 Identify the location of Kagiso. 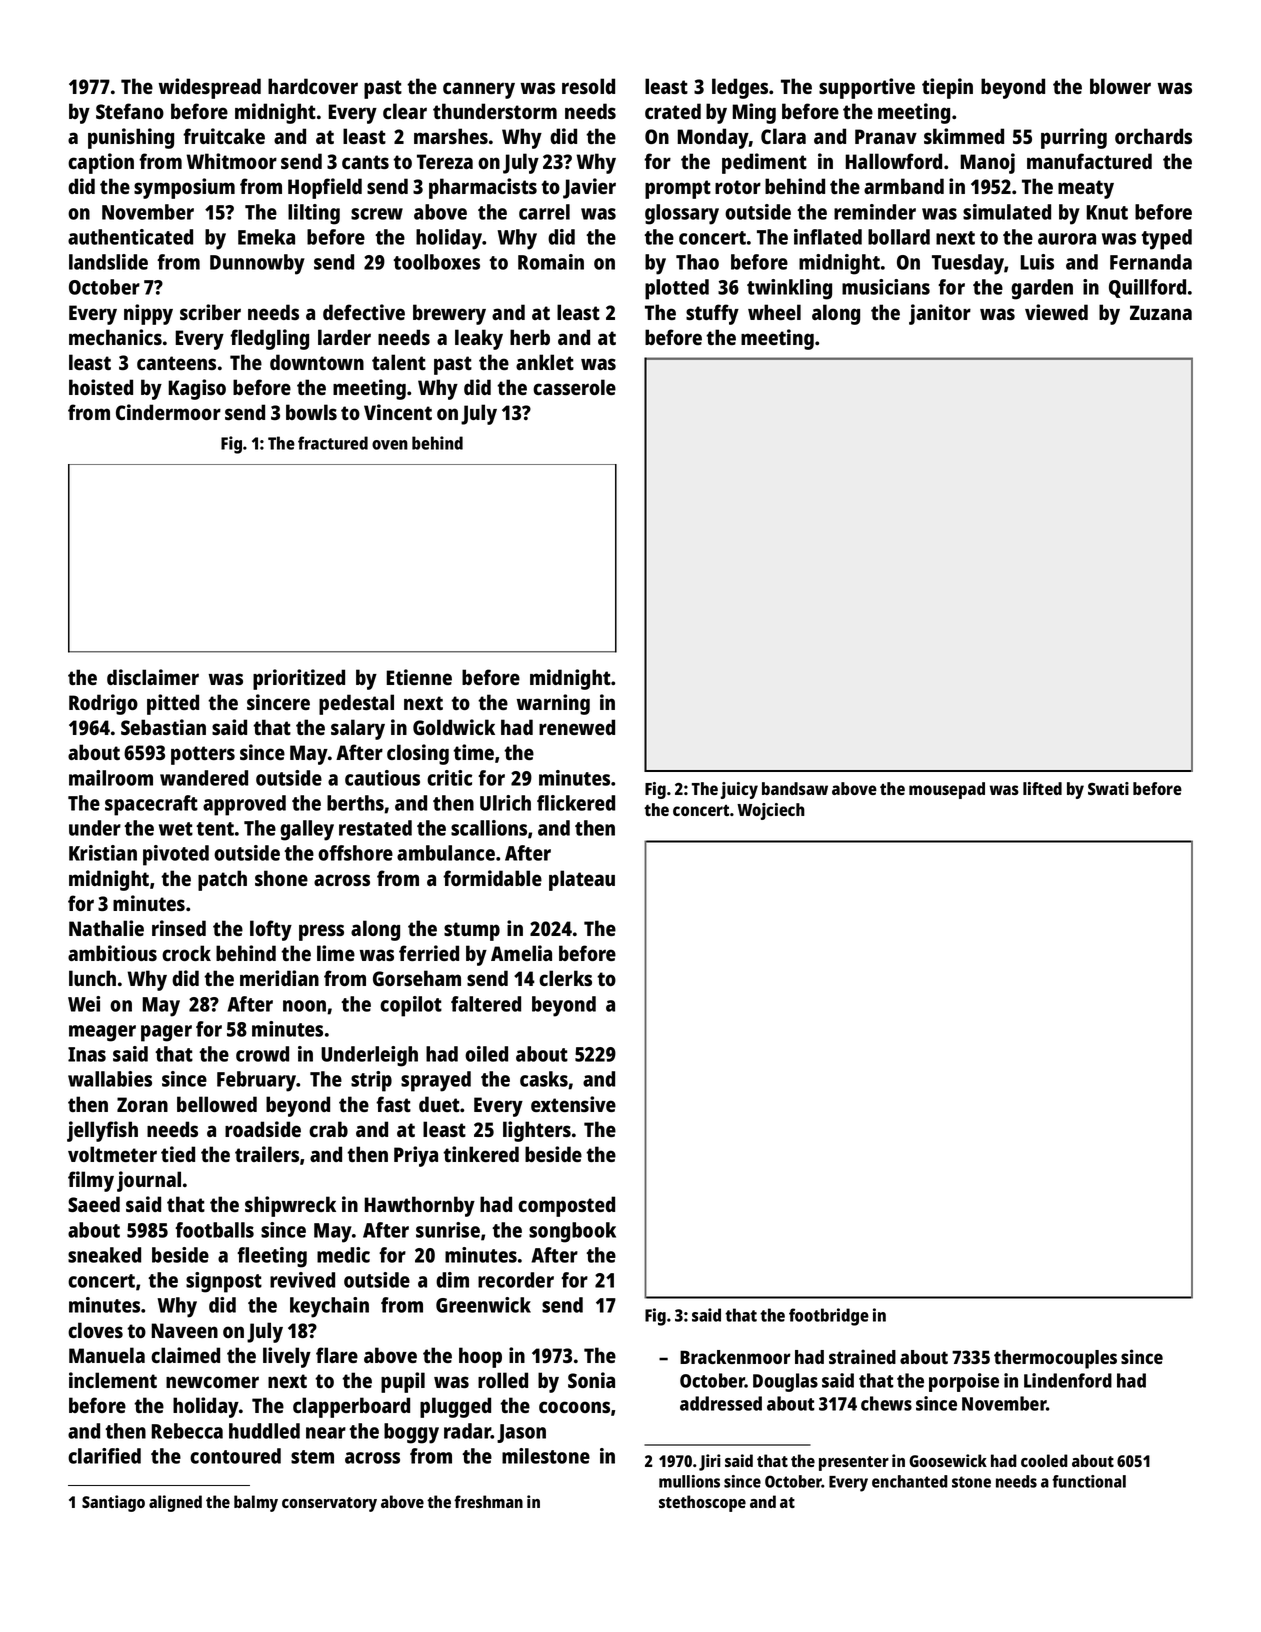
(197, 389).
